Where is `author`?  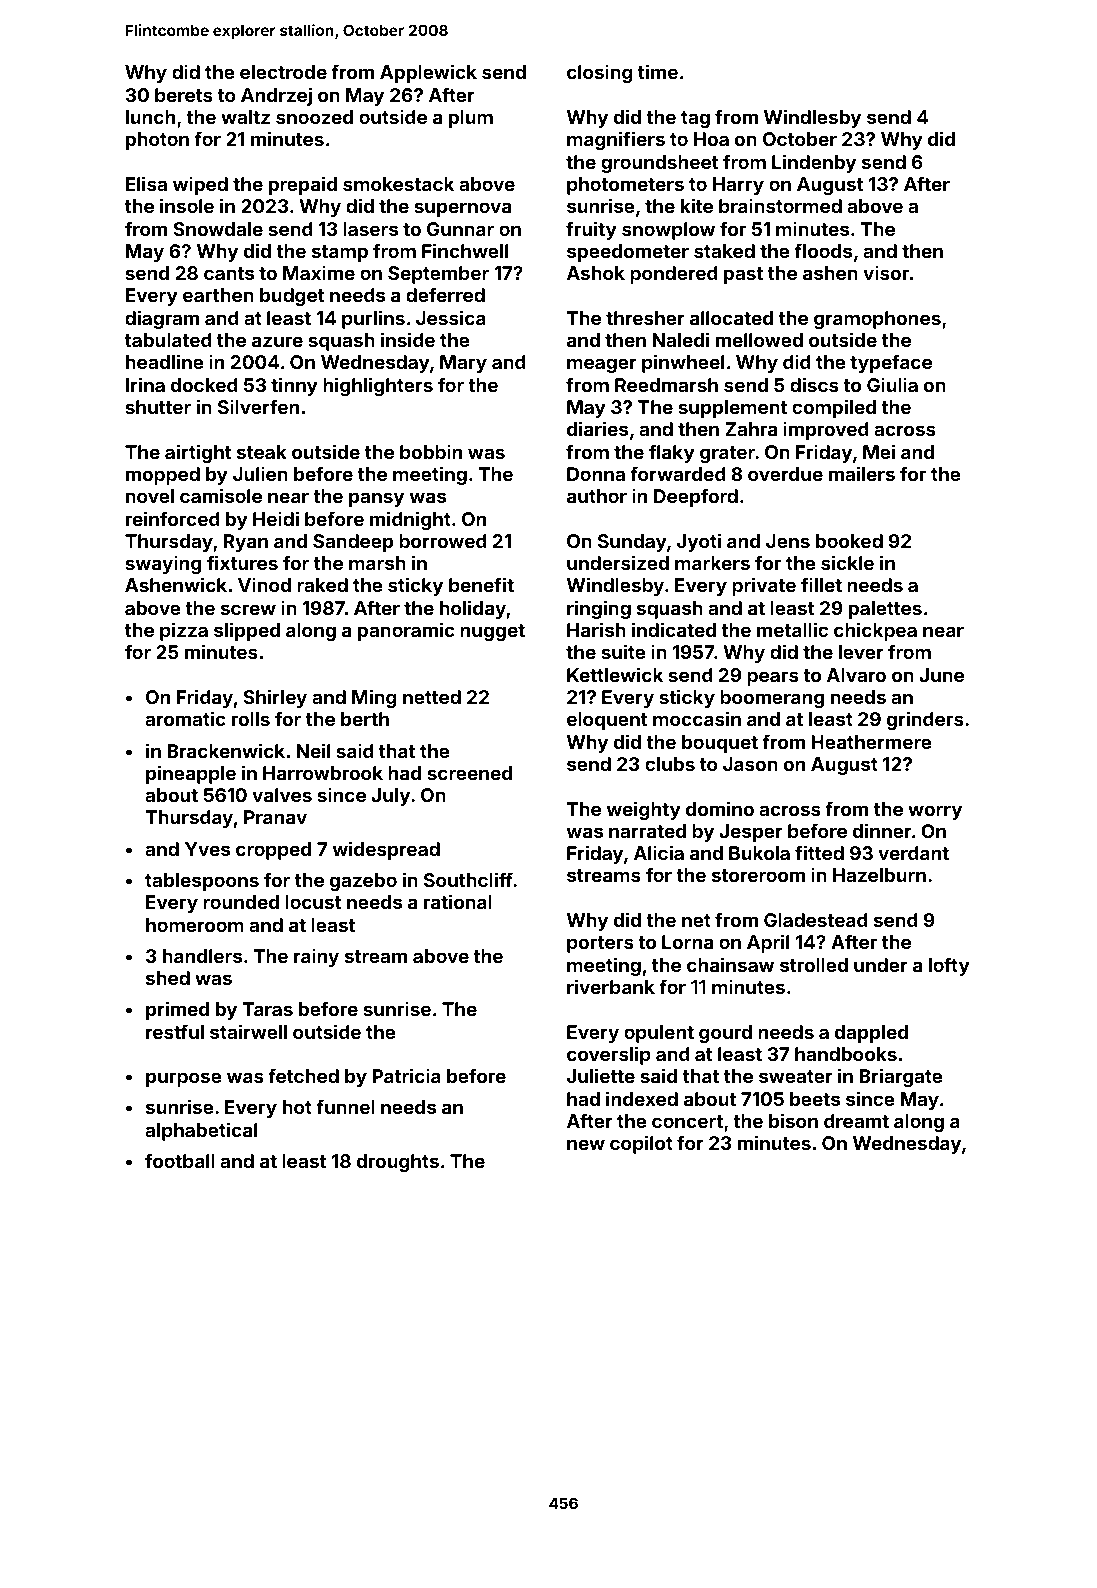
author is located at coordinates (597, 496).
